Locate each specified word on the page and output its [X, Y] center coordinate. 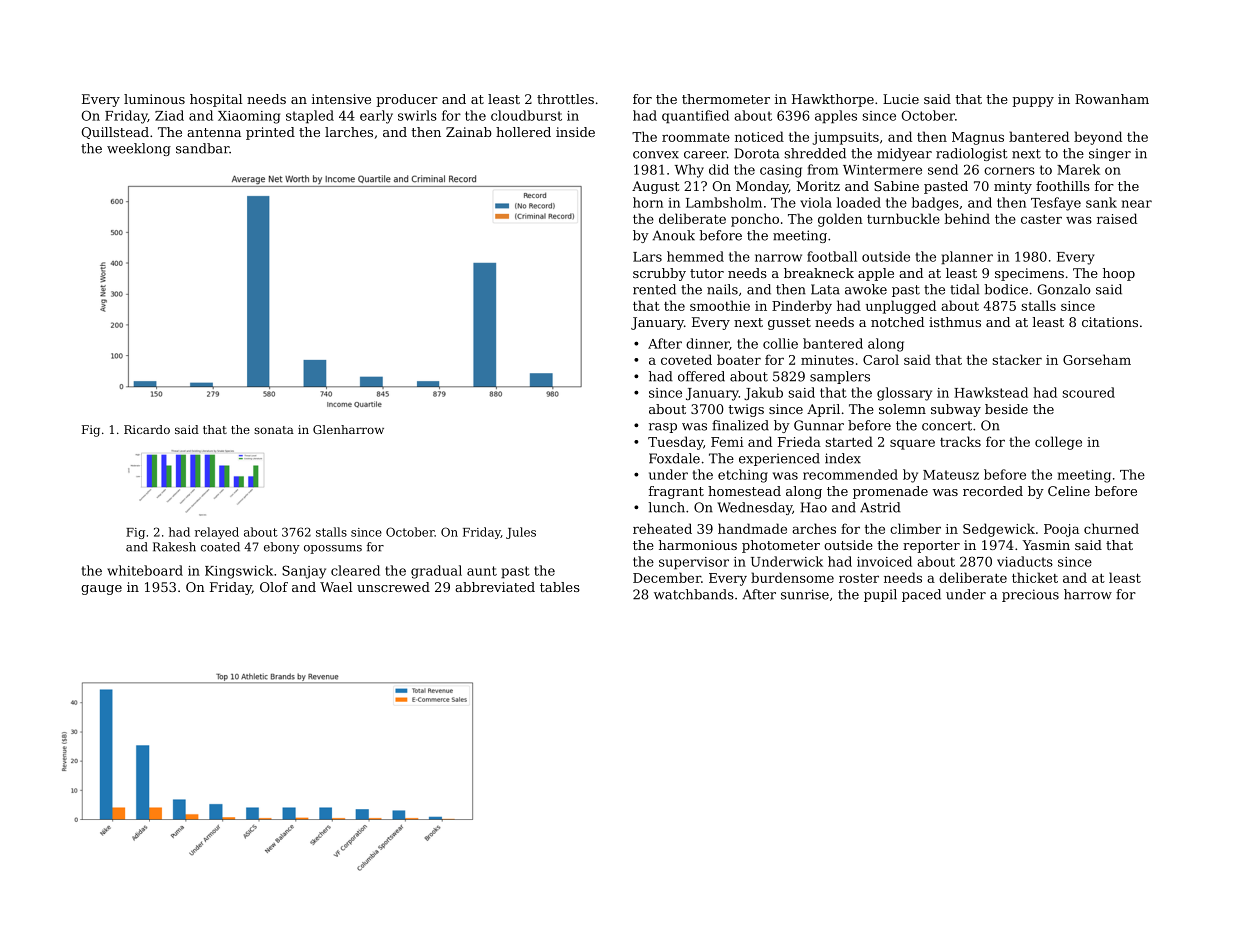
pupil [880, 595]
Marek [1078, 169]
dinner [708, 344]
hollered [523, 132]
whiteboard [145, 570]
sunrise [805, 594]
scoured [1088, 392]
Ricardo [147, 429]
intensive [341, 99]
